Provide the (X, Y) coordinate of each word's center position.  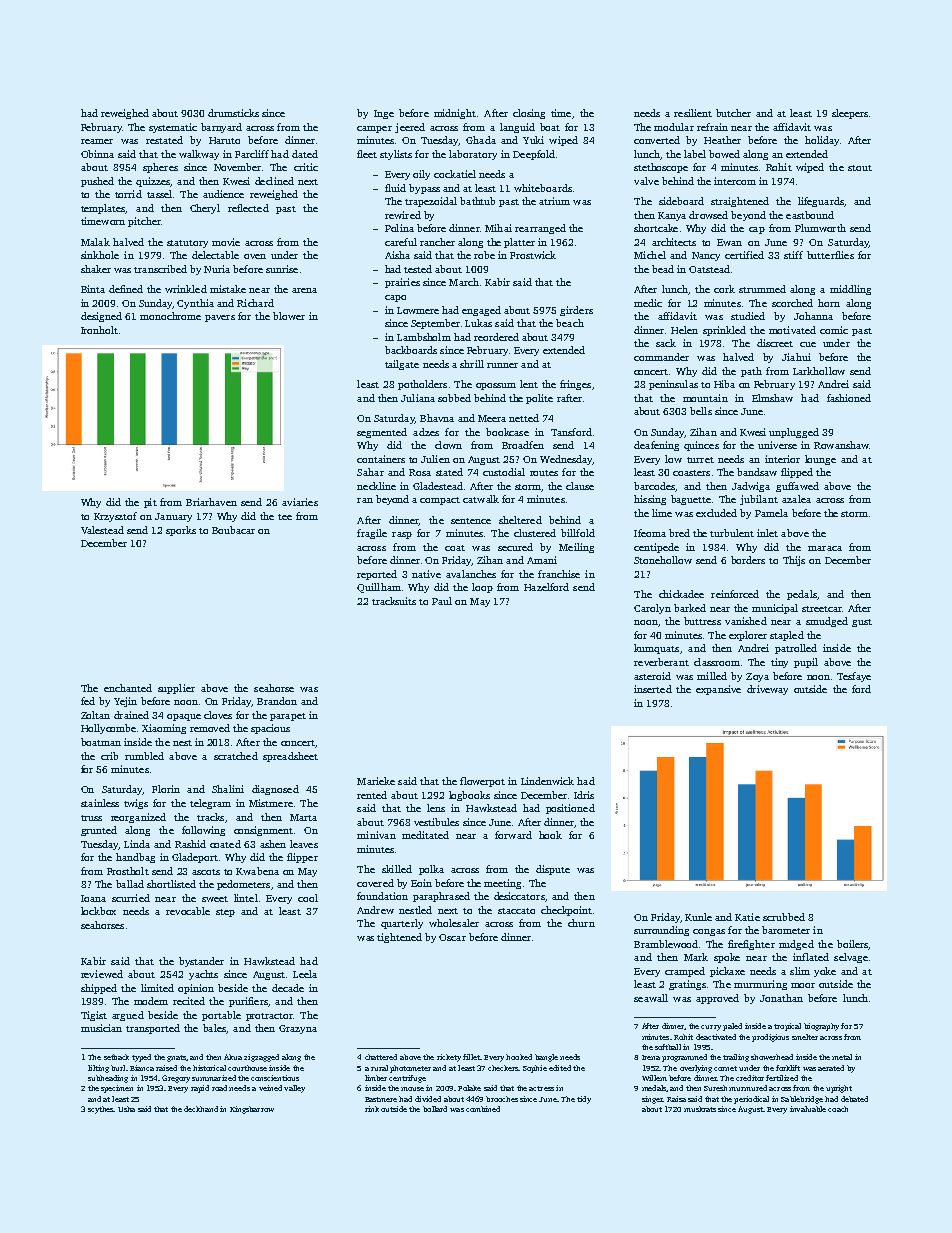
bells (701, 411)
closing (529, 114)
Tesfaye (854, 677)
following (203, 831)
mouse (412, 1089)
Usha (126, 1109)
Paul (442, 601)
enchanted (128, 688)
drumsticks (233, 113)
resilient (693, 113)
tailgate (402, 365)
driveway (767, 690)
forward (513, 835)
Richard (255, 303)
